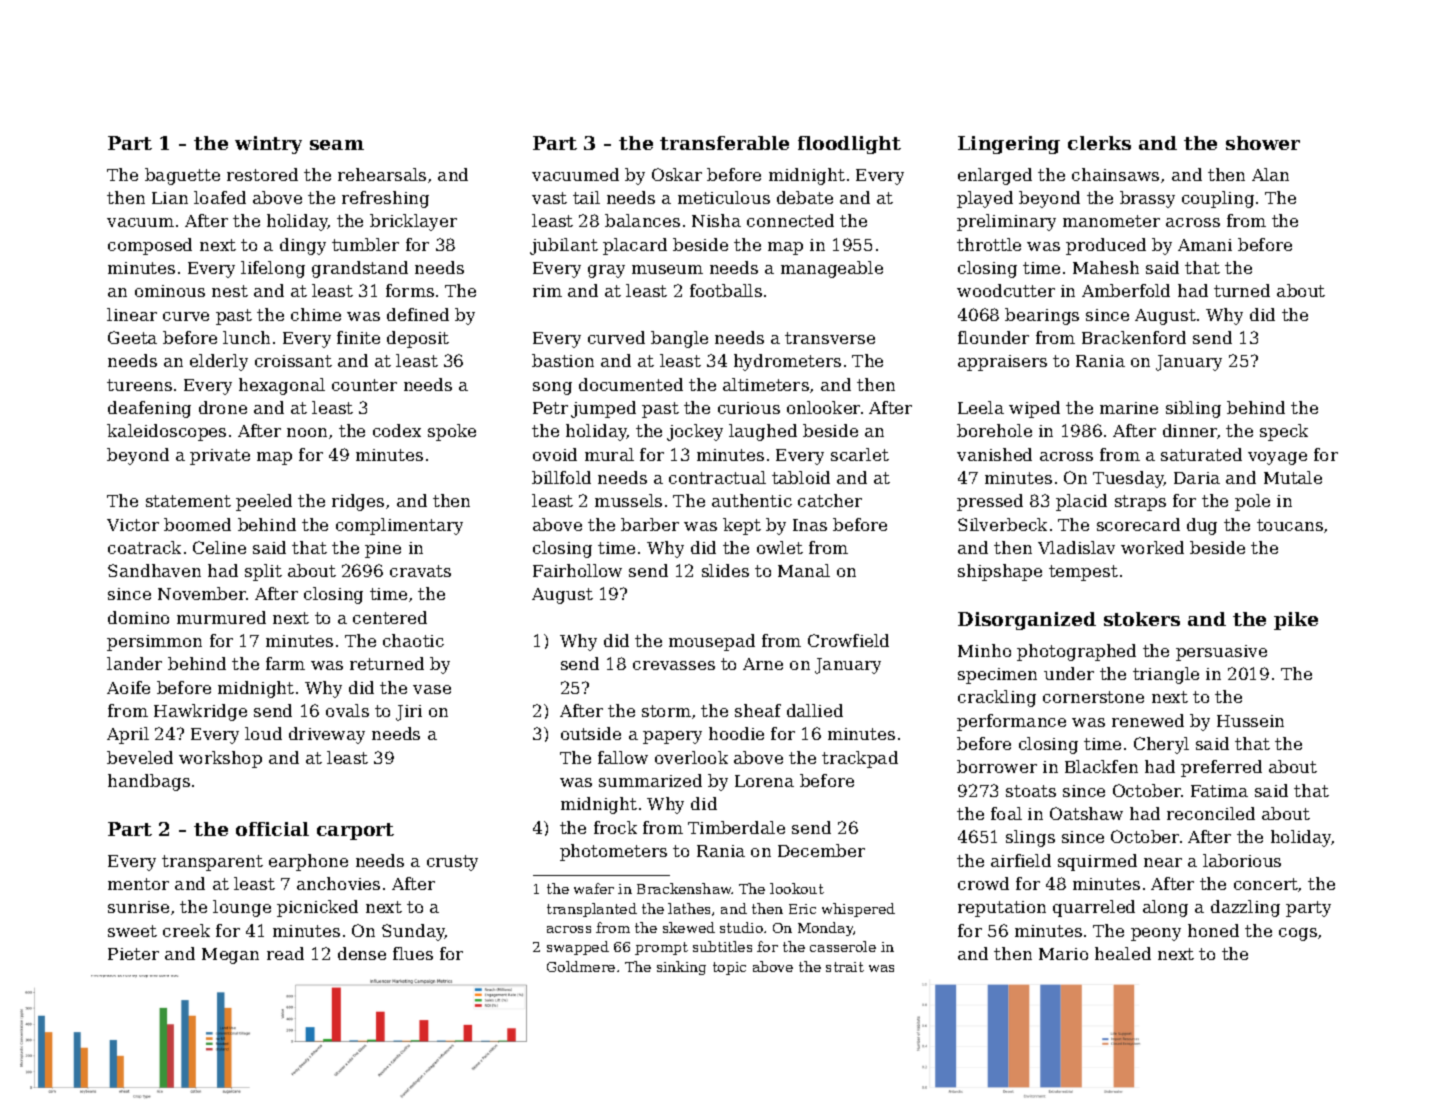 This screenshot has height=1118, width=1446. I want to click on Silverbeck, so click(1002, 524).
